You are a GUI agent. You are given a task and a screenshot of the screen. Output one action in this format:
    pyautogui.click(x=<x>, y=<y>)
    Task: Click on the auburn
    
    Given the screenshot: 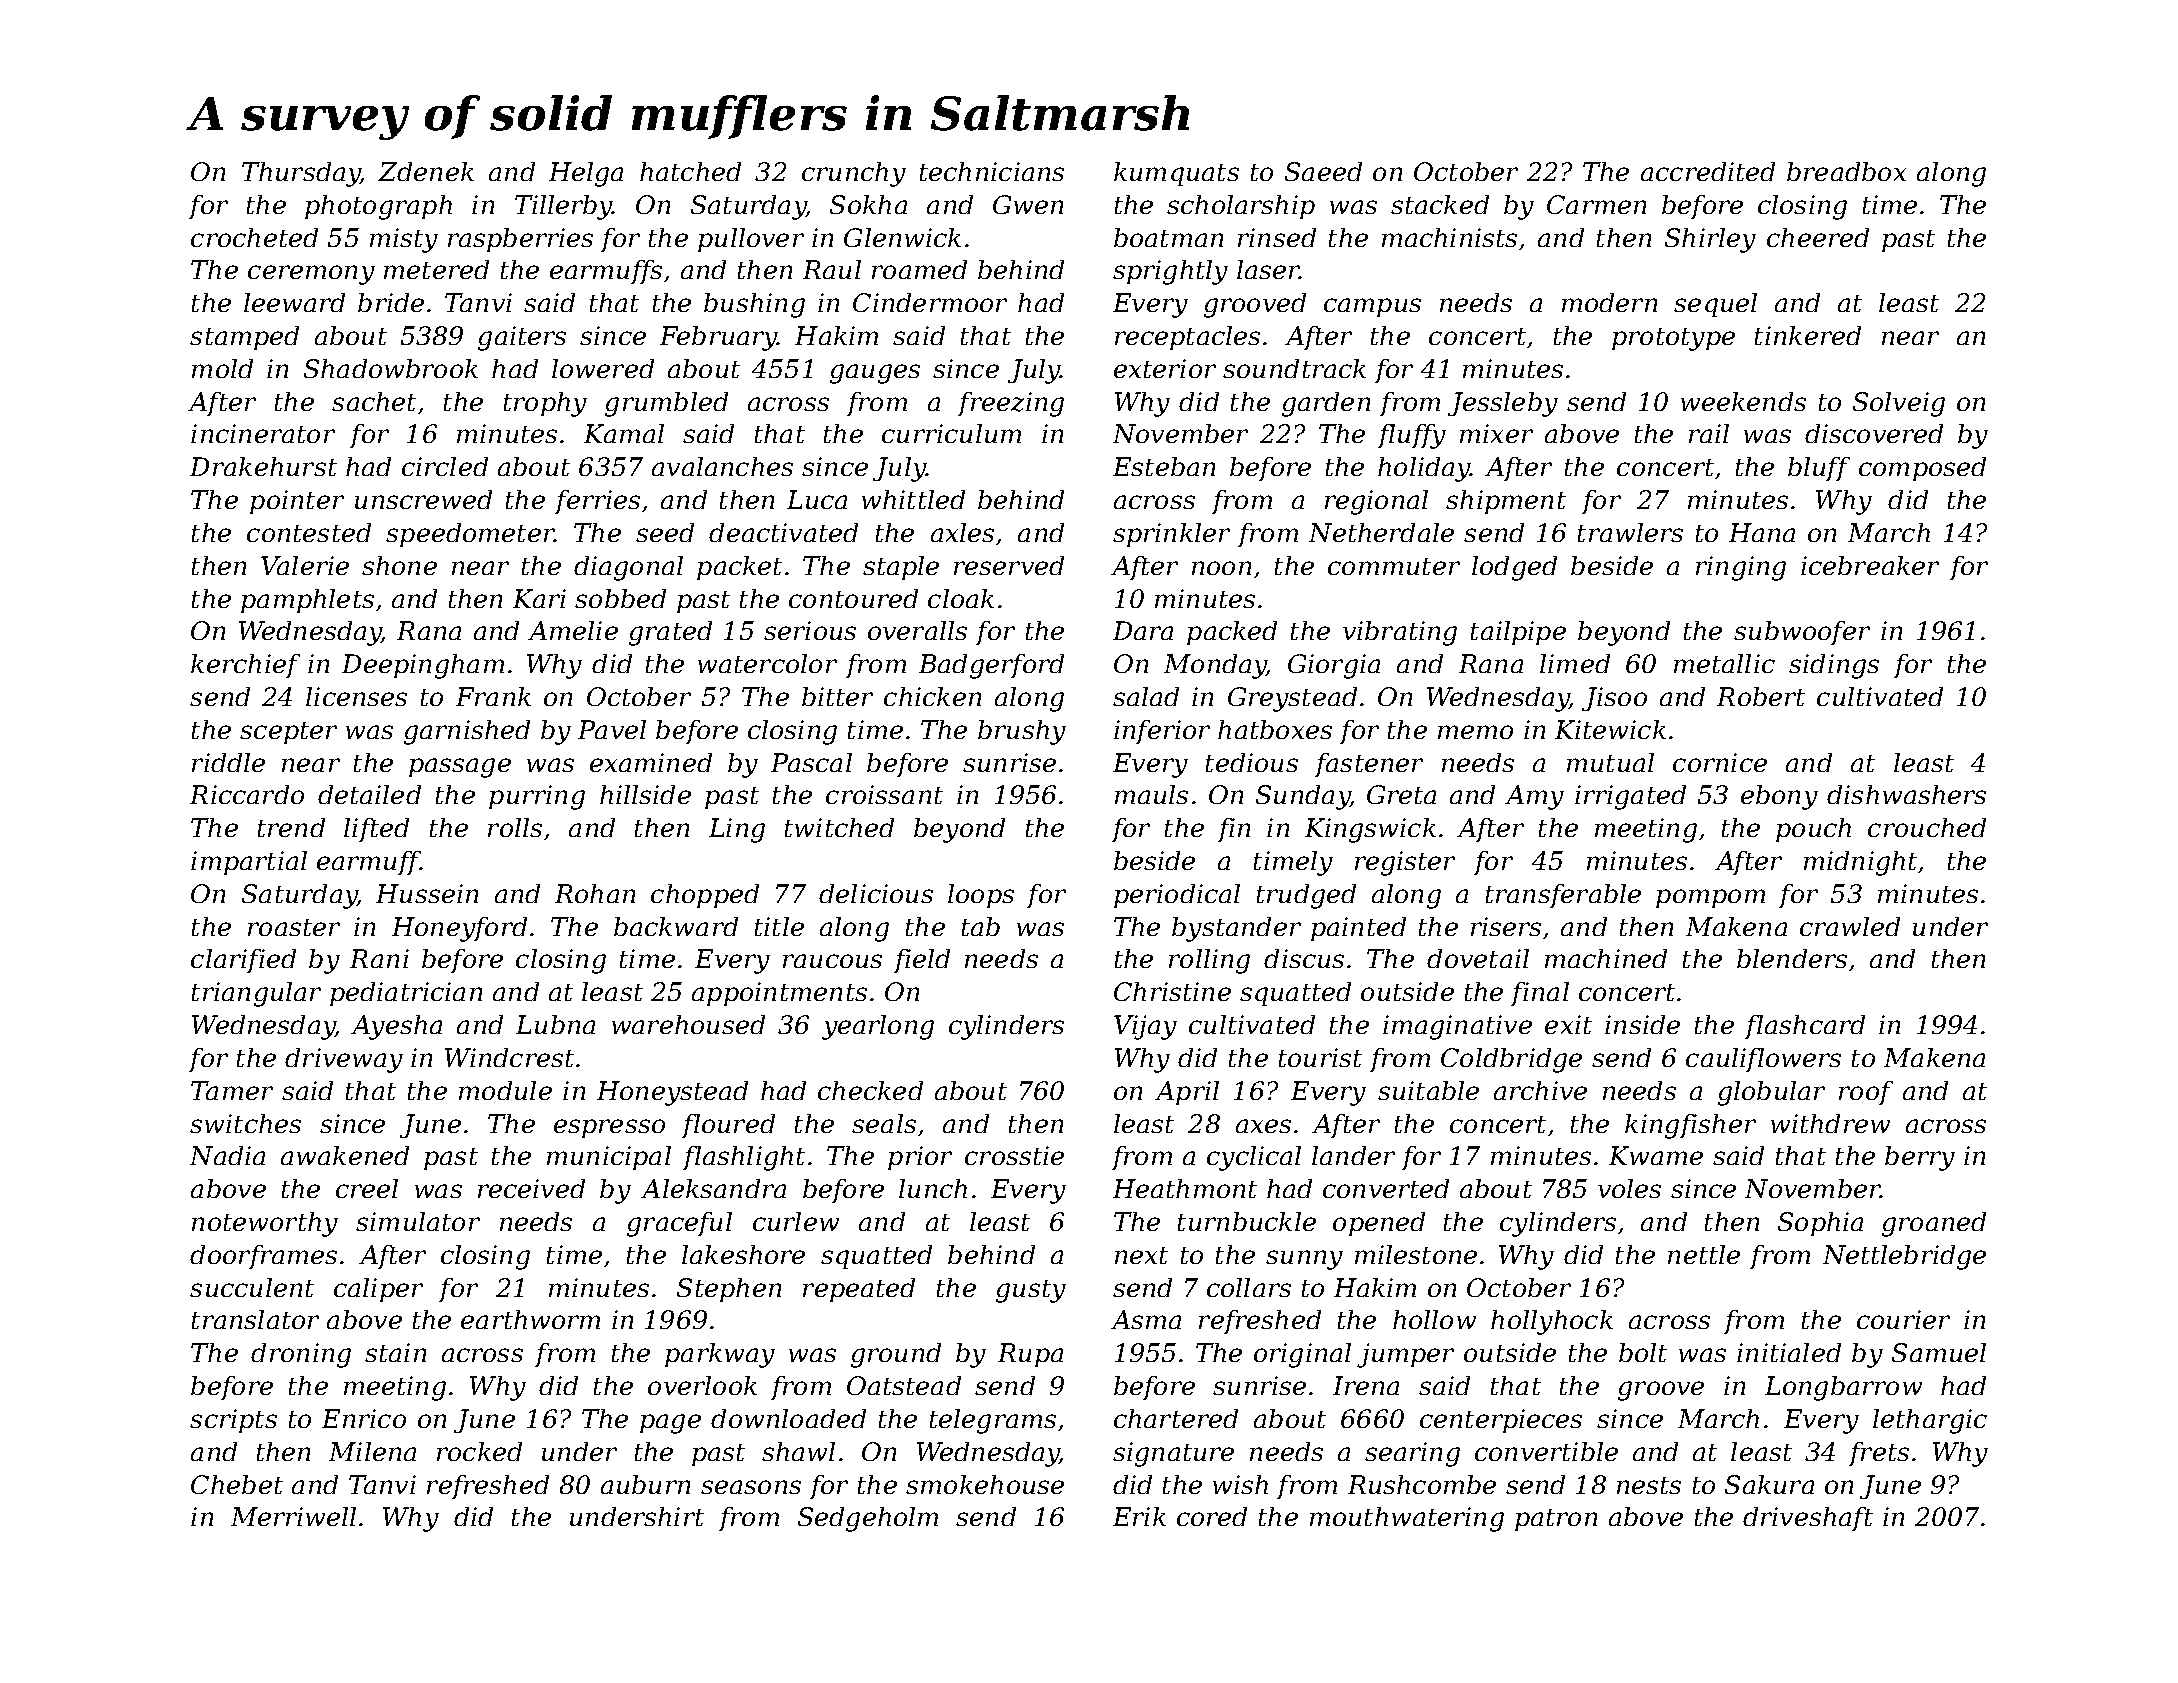 What is the action you would take?
    pyautogui.click(x=645, y=1484)
